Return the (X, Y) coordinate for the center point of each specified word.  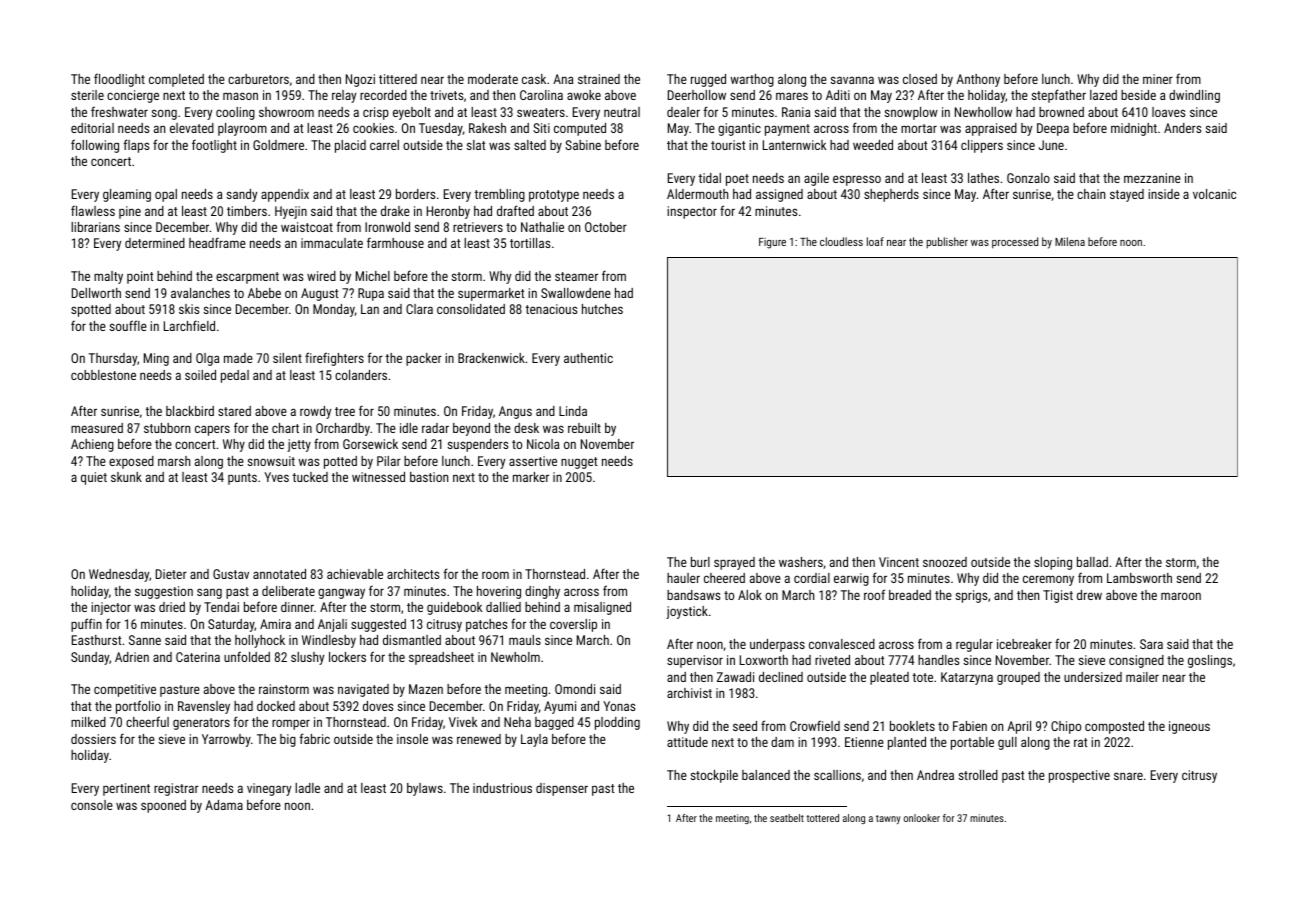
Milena (1070, 241)
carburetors (258, 79)
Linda (573, 411)
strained (599, 79)
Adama (224, 805)
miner (1158, 79)
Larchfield (189, 325)
